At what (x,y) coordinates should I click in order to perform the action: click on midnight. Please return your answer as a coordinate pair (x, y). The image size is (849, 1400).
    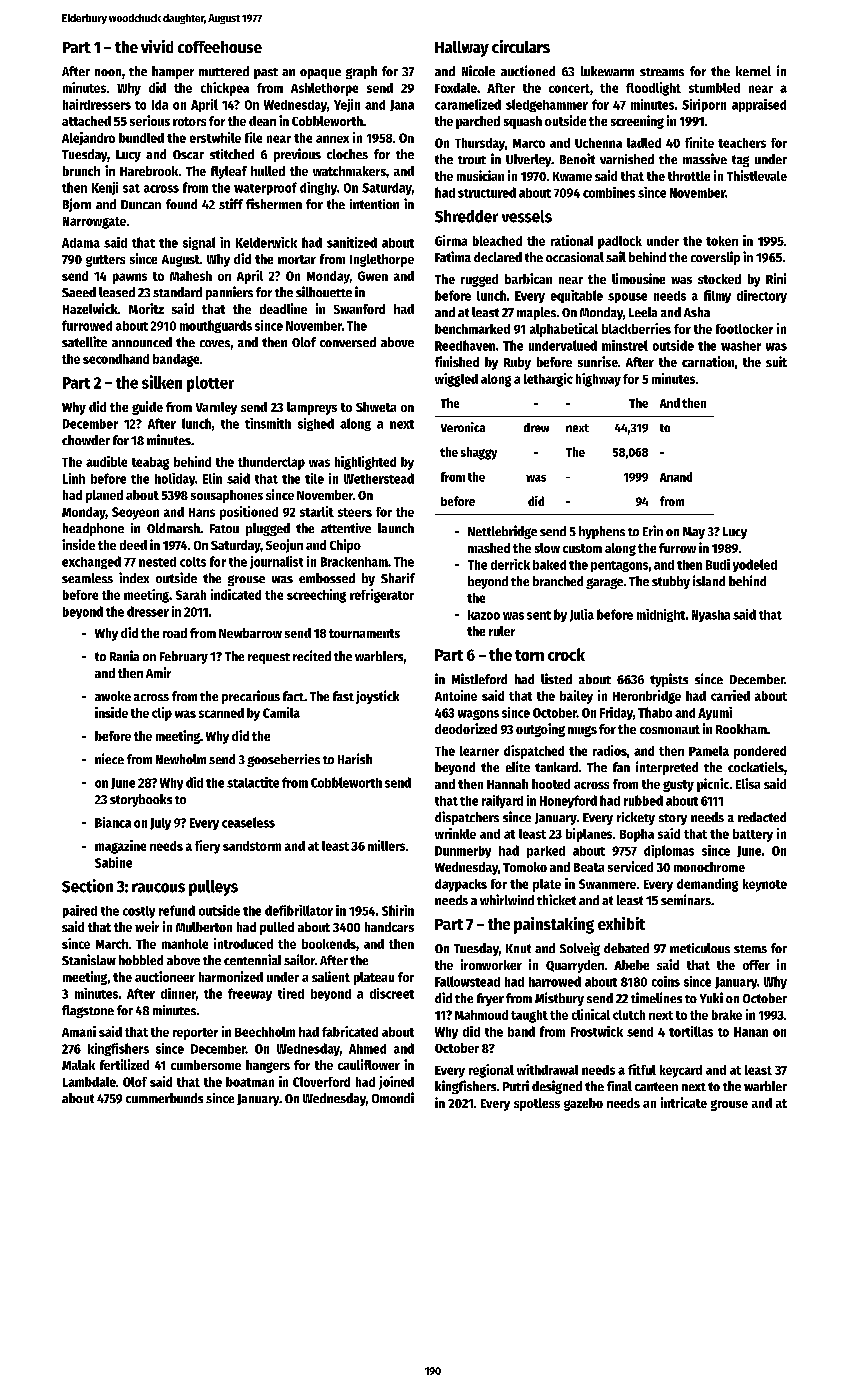
    Looking at the image, I should click on (661, 615).
